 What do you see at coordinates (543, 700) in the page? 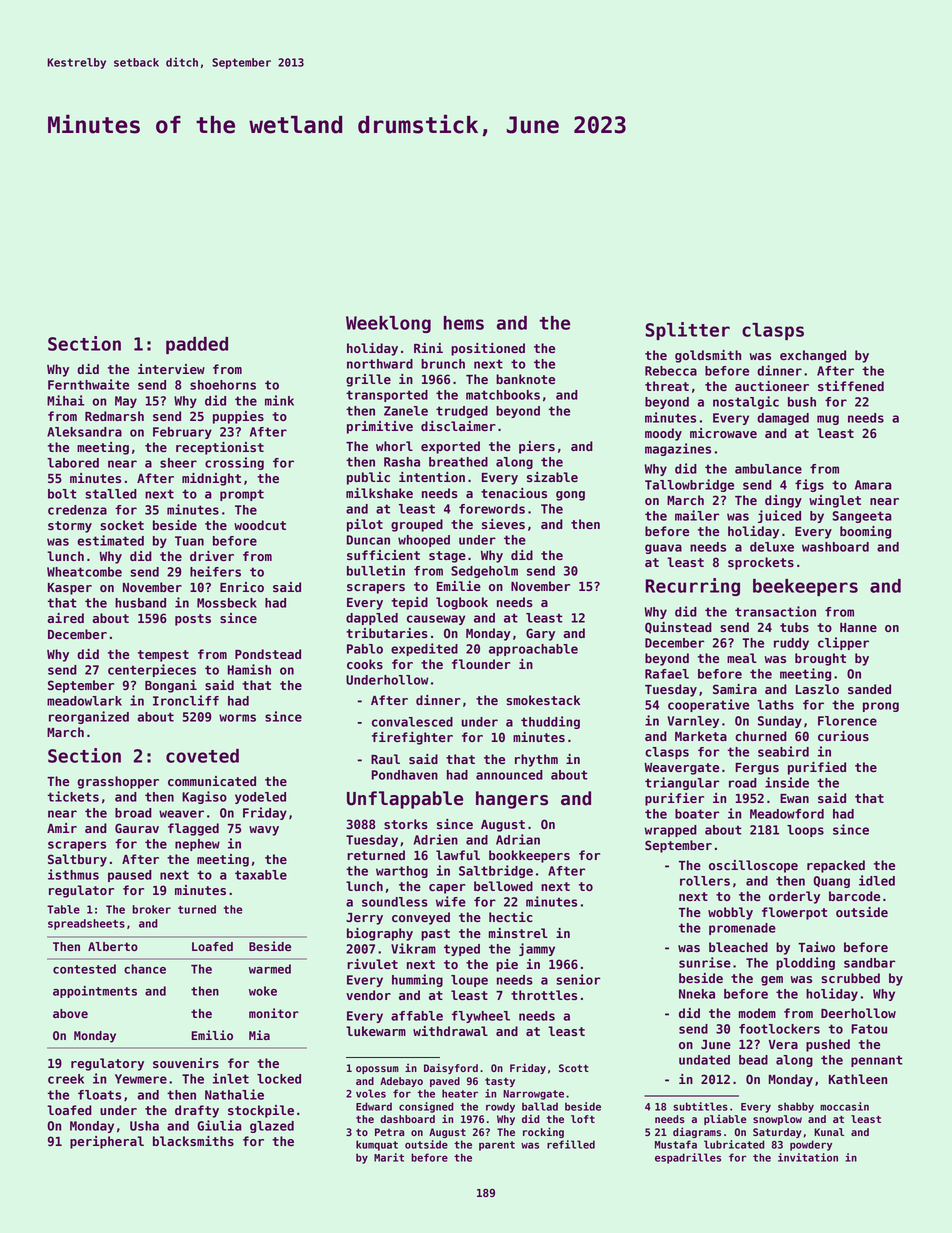
I see `smokestack` at bounding box center [543, 700].
